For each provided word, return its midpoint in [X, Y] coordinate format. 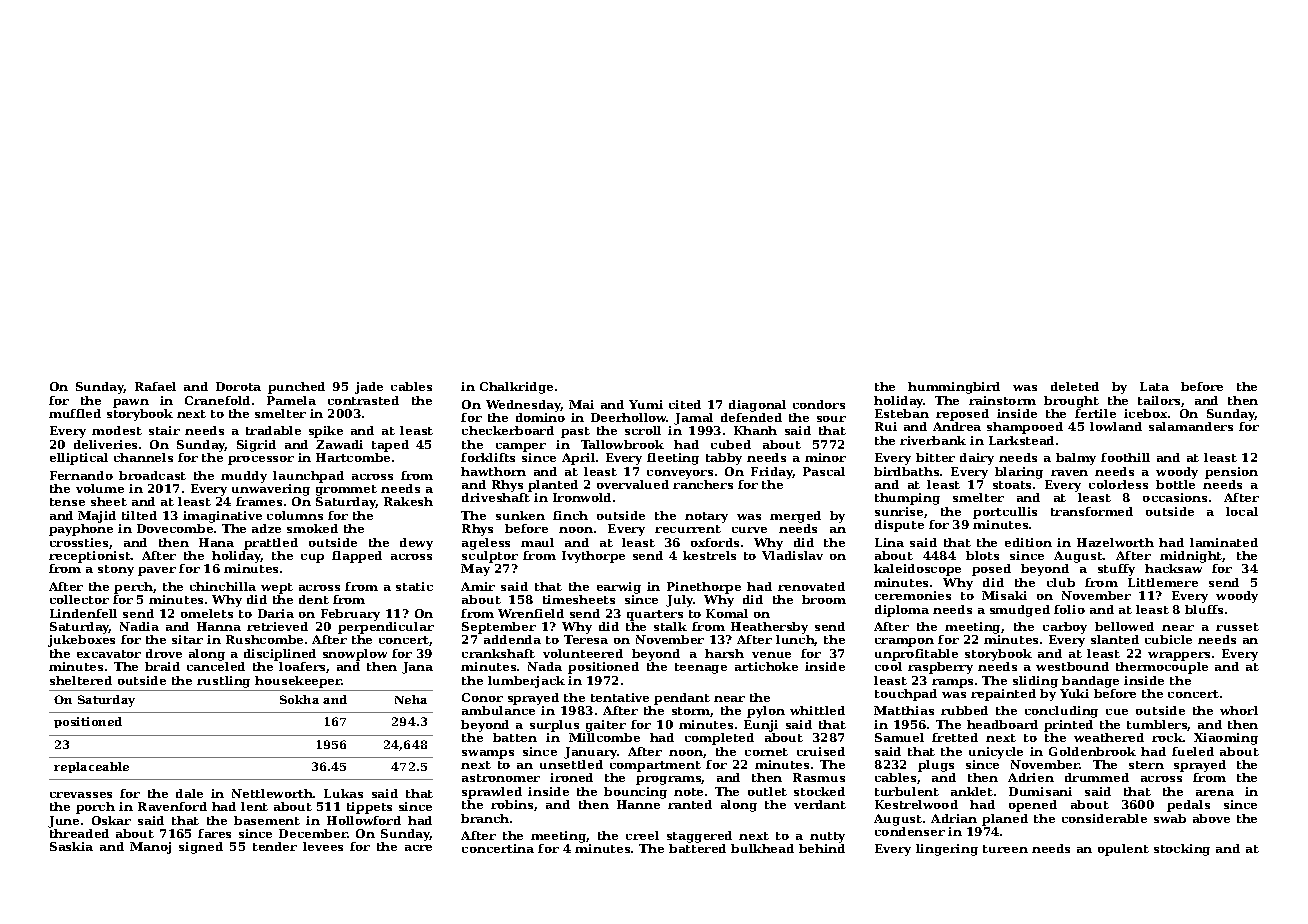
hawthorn [493, 471]
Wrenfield [531, 613]
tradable [273, 430]
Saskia [71, 846]
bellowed [1124, 626]
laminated [1224, 542]
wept [277, 588]
